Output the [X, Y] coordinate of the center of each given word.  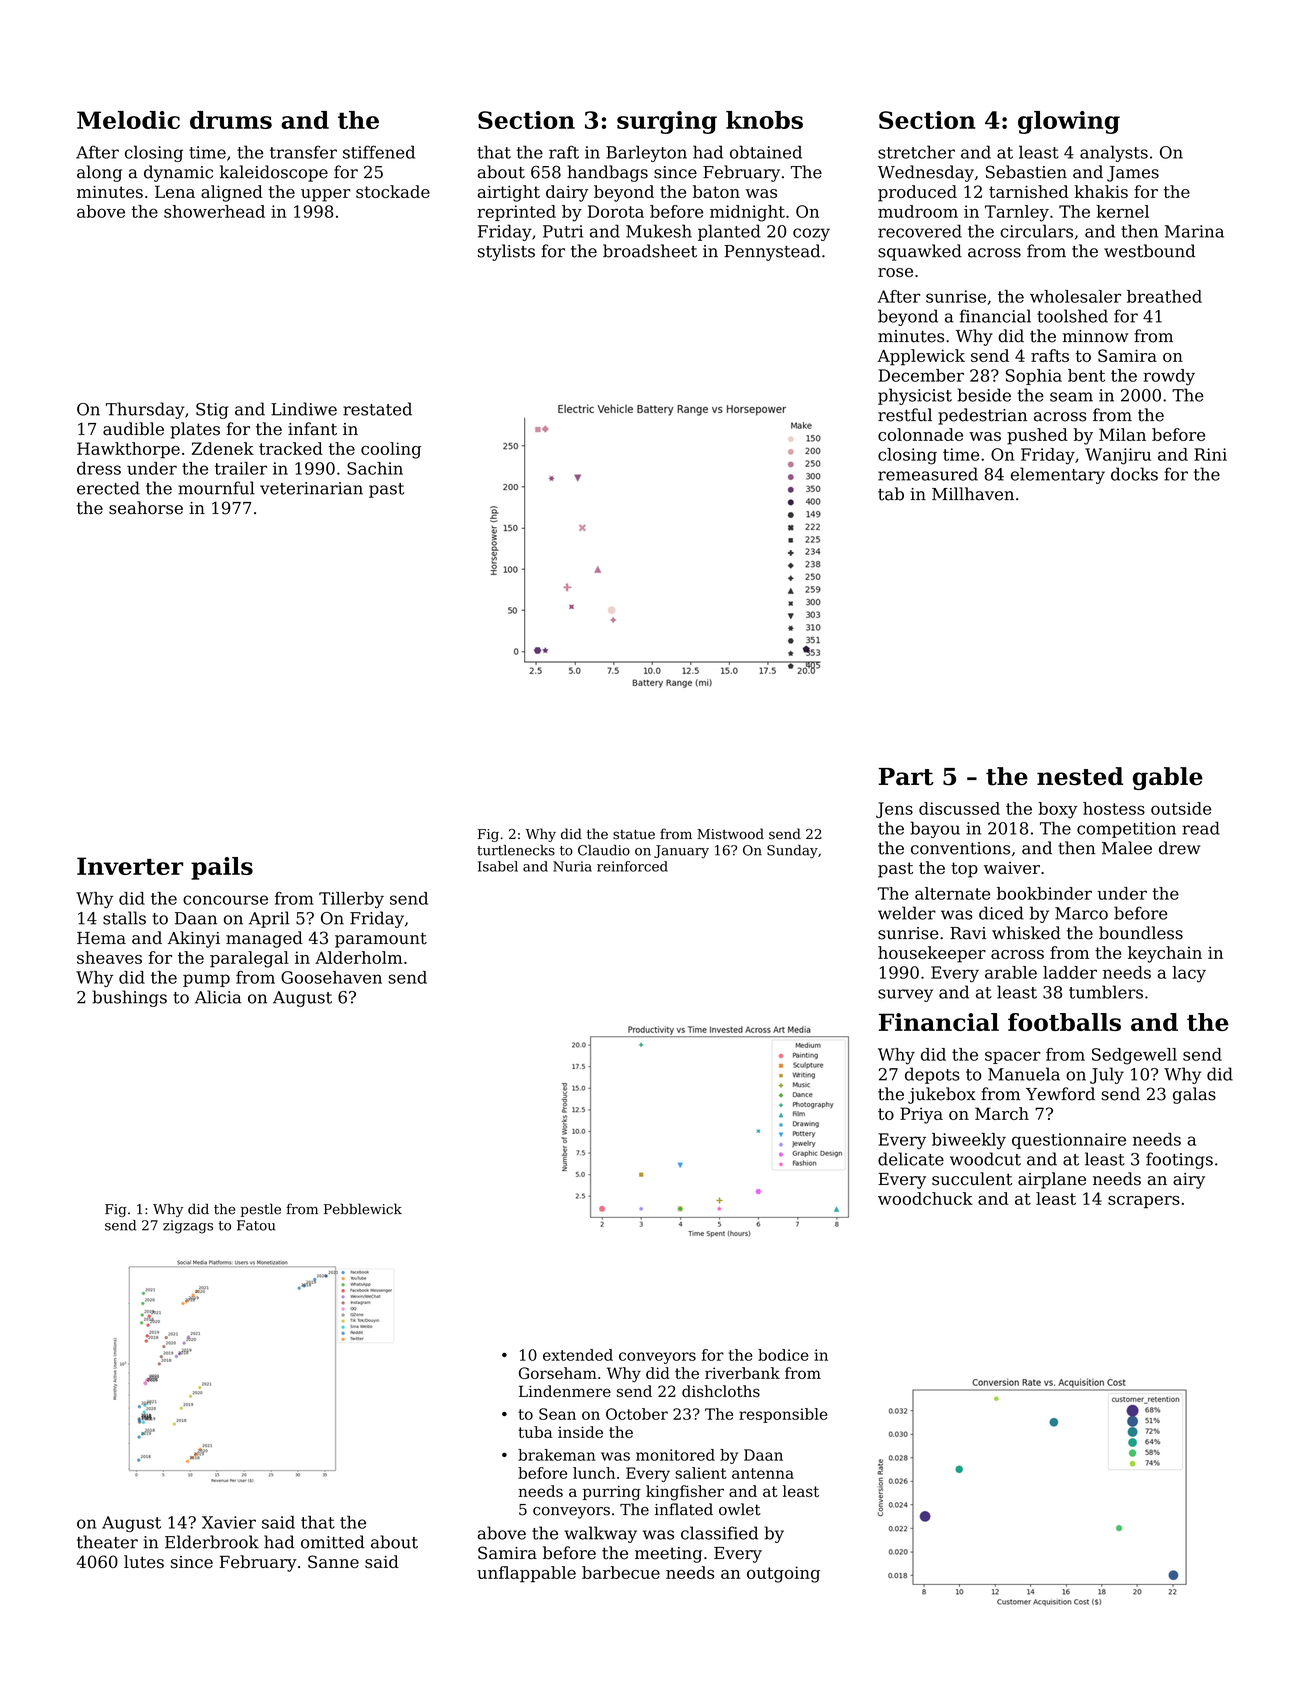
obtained [766, 152]
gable [1168, 778]
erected [108, 488]
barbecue [621, 1572]
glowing [1069, 122]
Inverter [130, 866]
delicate [911, 1159]
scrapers [1144, 1202]
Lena [175, 191]
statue [634, 835]
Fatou [256, 1225]
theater [107, 1542]
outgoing [783, 1574]
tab [891, 494]
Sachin [375, 468]
